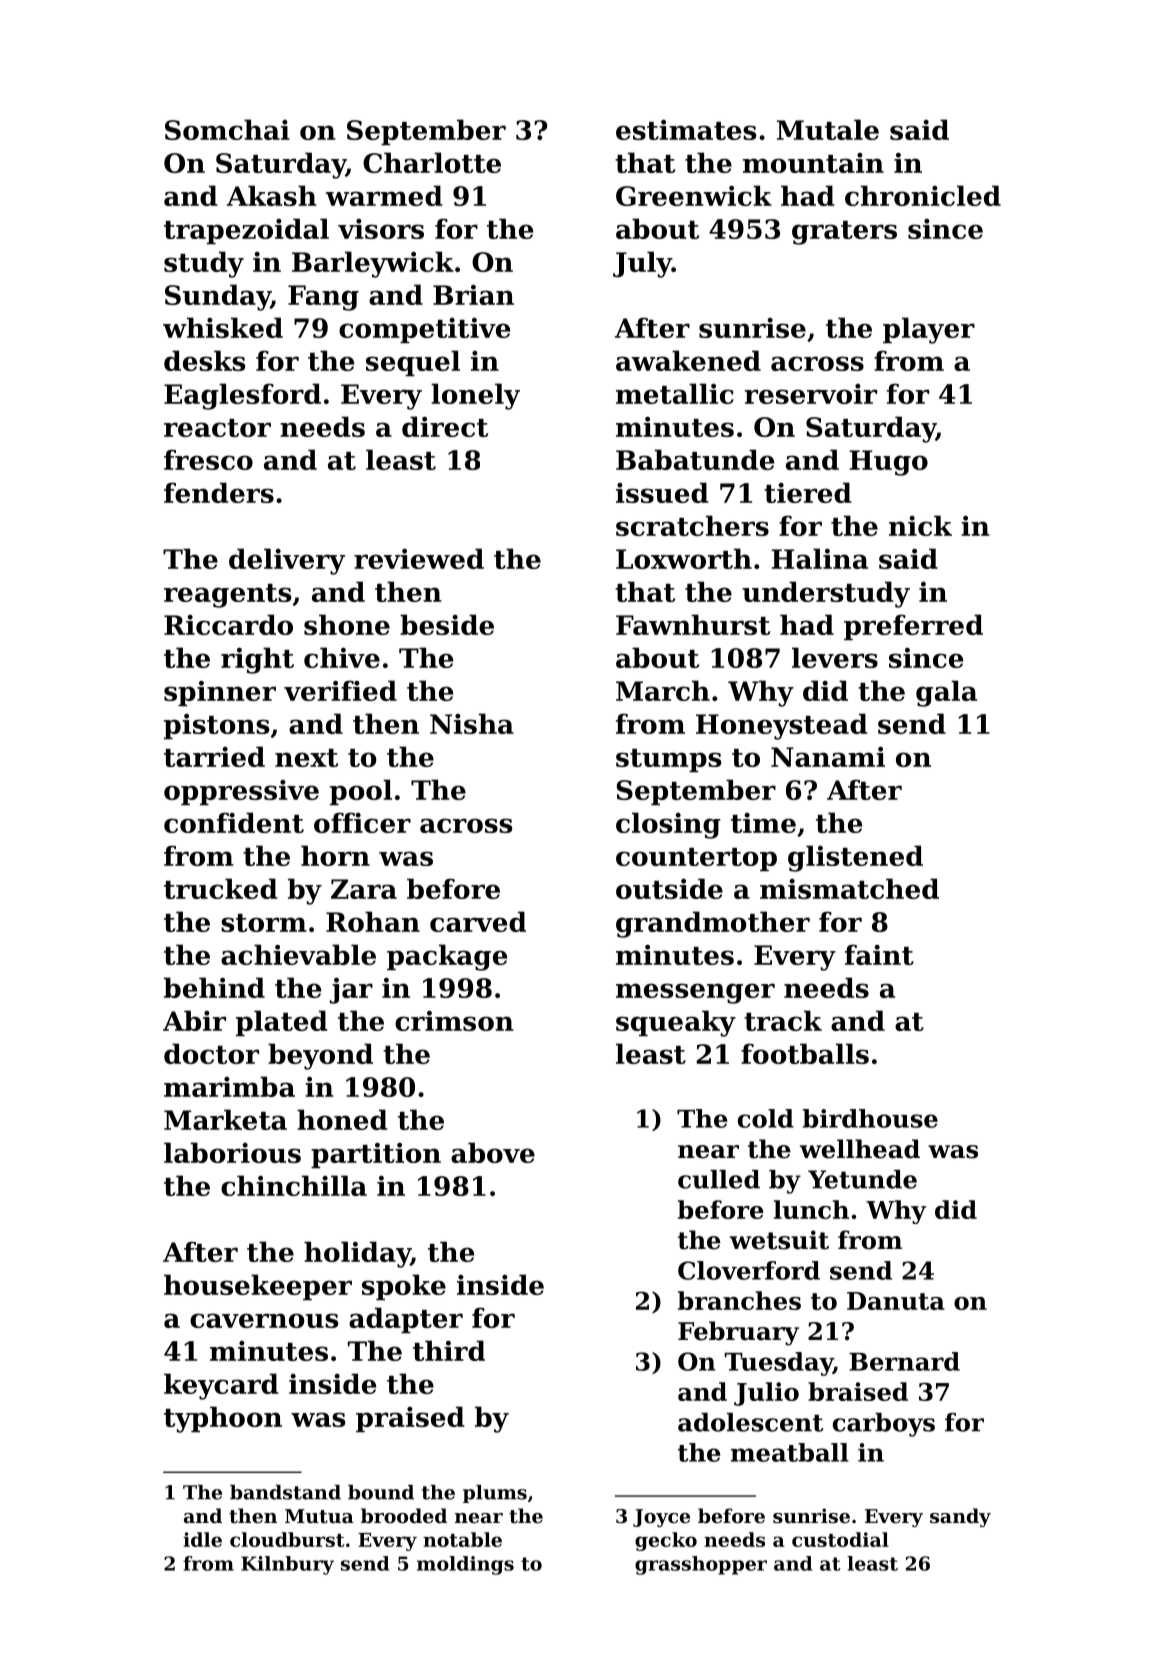 Image resolution: width=1165 pixels, height=1654 pixels. Describe the element at coordinates (835, 657) in the page. I see `levers` at that location.
